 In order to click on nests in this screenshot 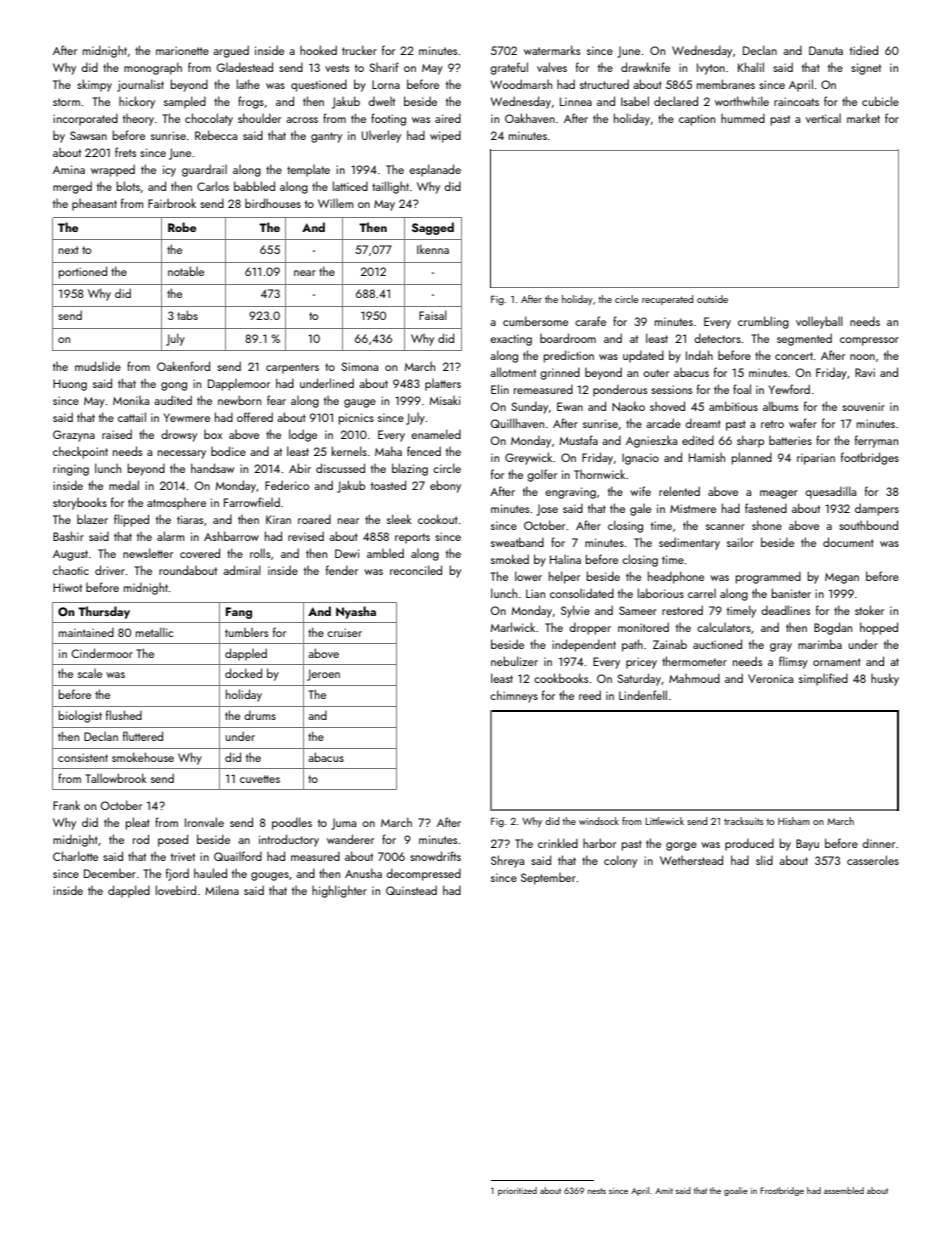, I will do `click(597, 1191)`.
